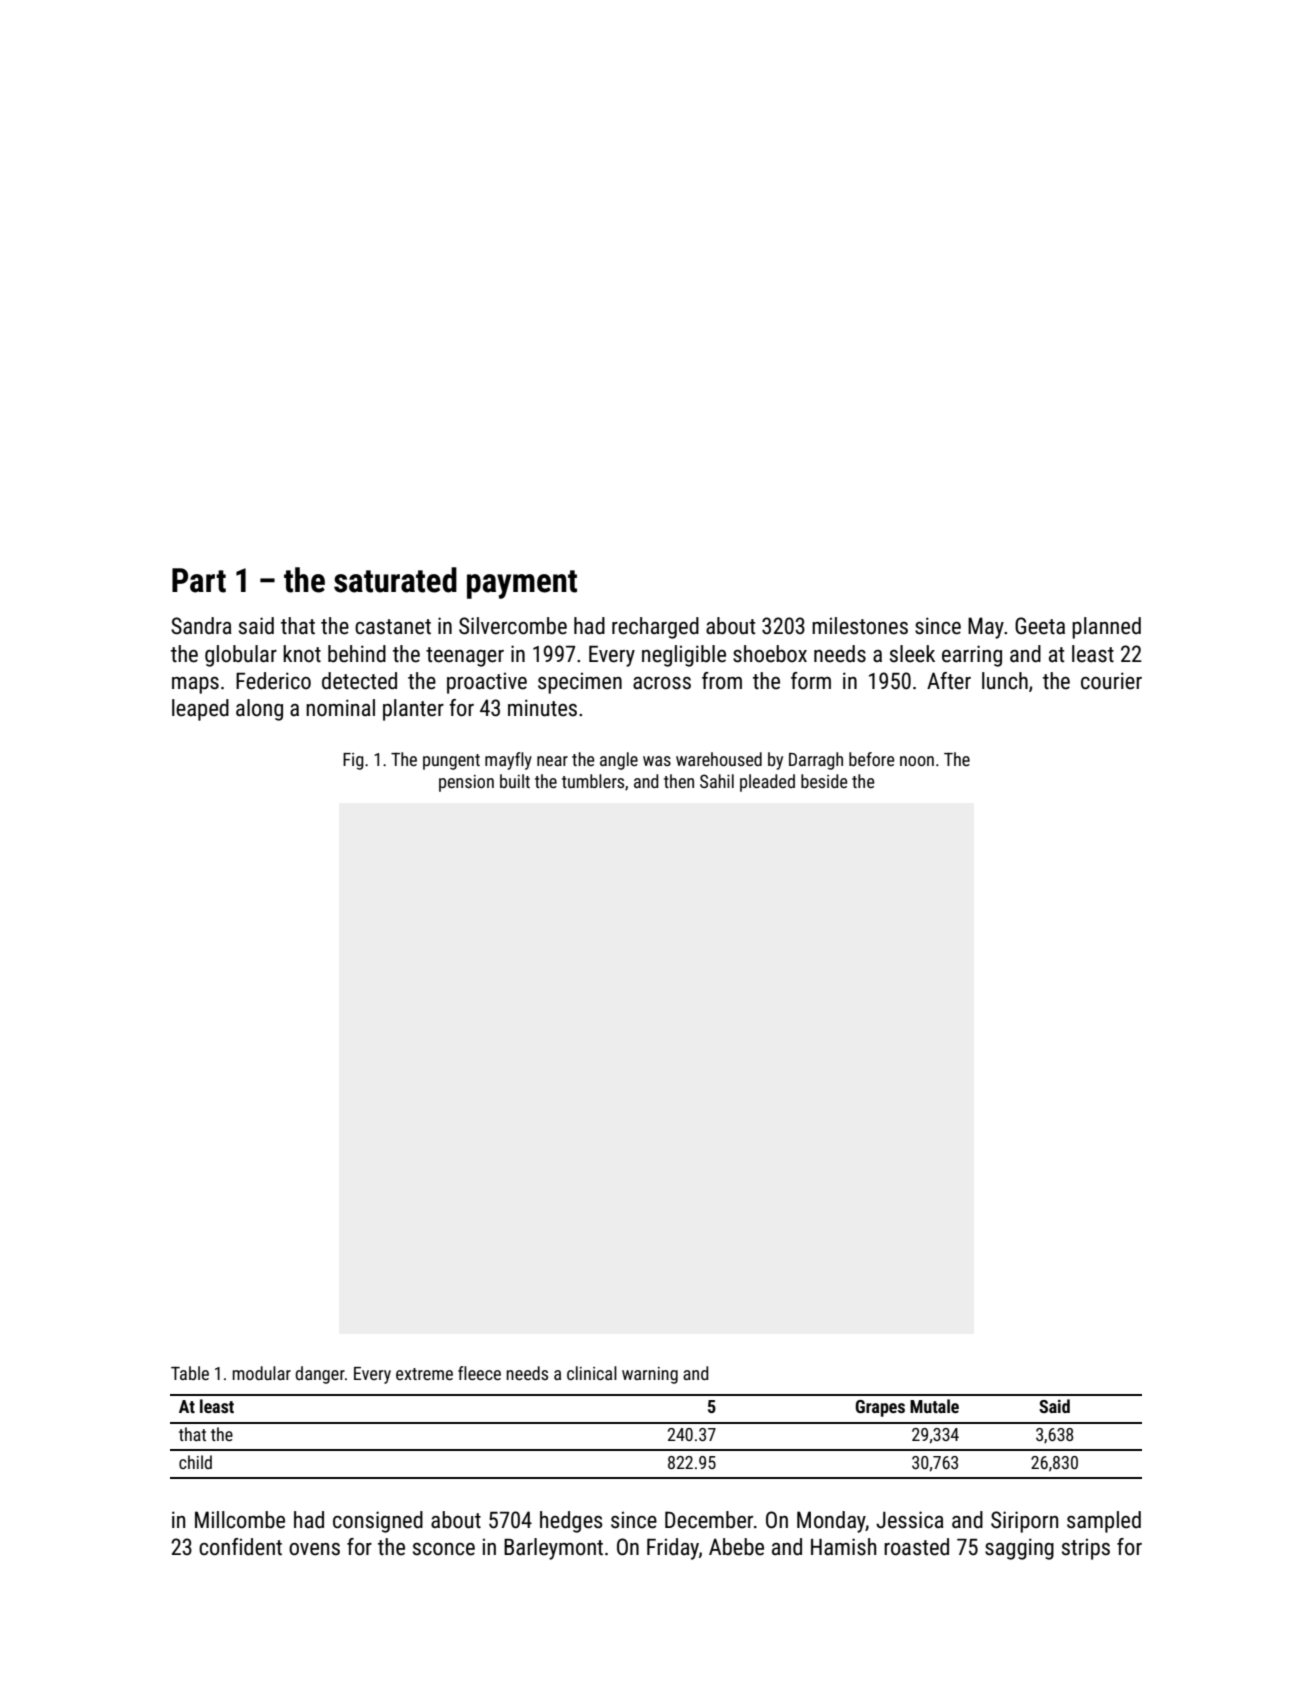  What do you see at coordinates (553, 1549) in the screenshot?
I see `Barleymont` at bounding box center [553, 1549].
